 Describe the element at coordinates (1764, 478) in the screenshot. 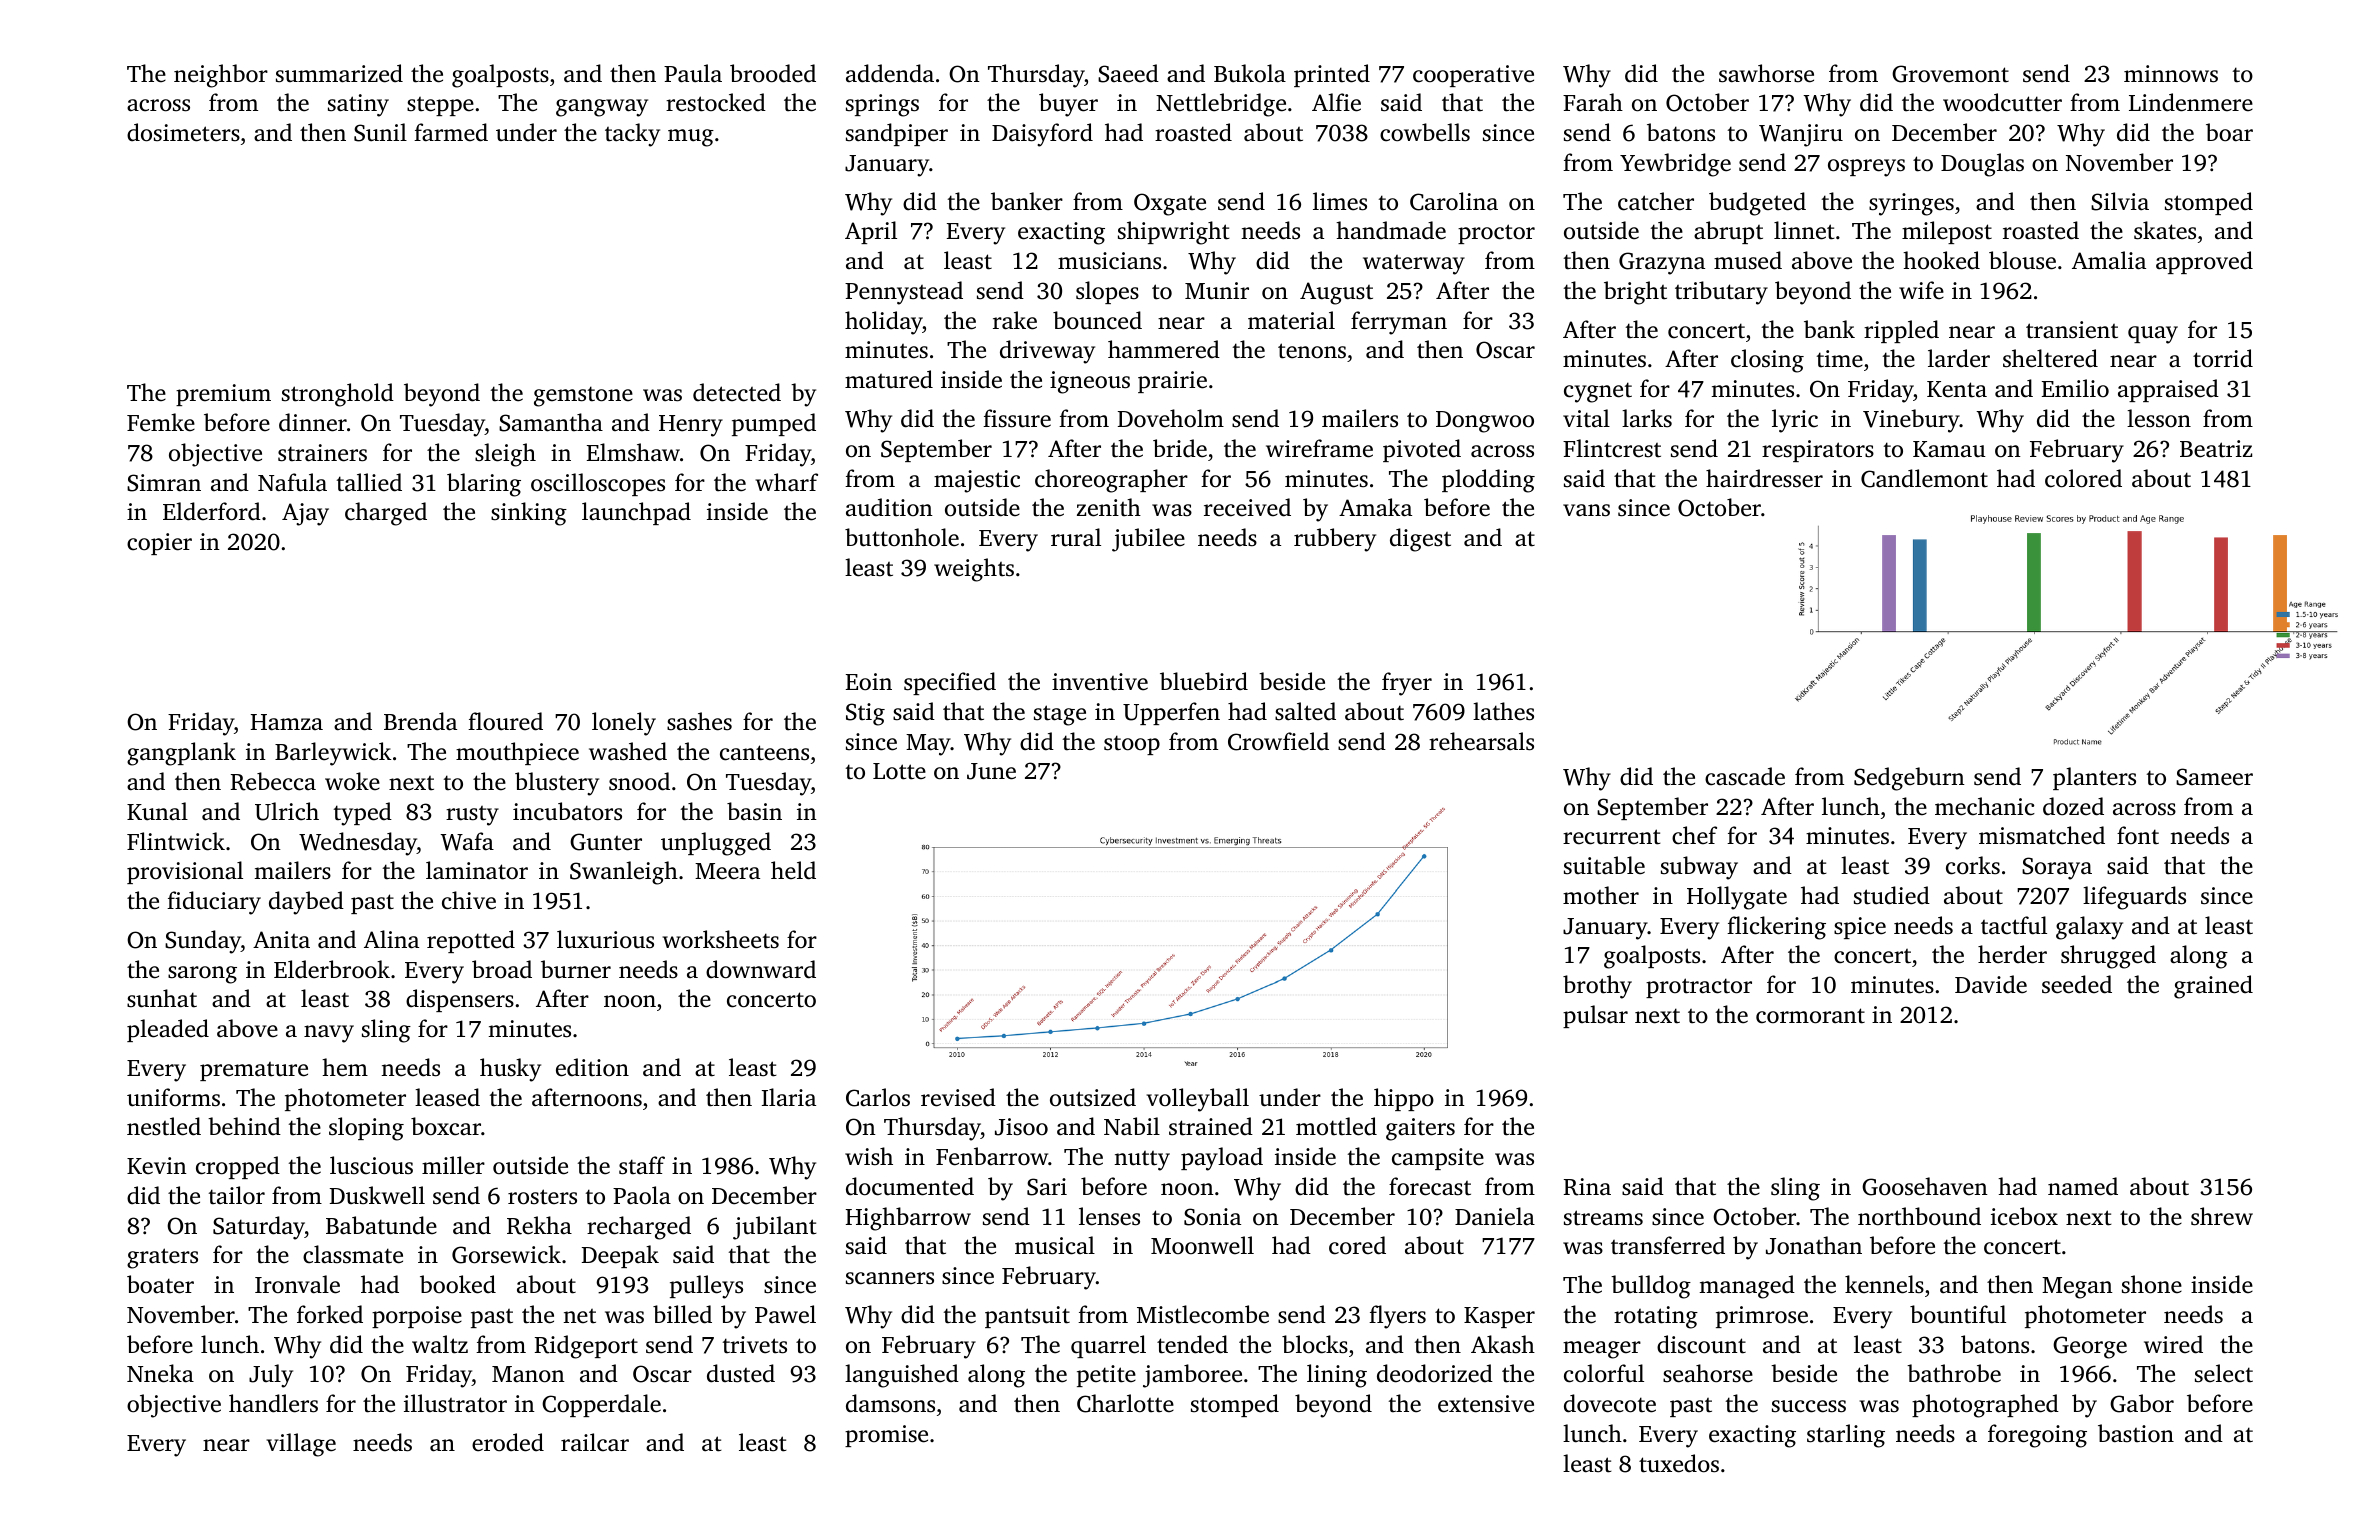

I see `hairdresser` at that location.
